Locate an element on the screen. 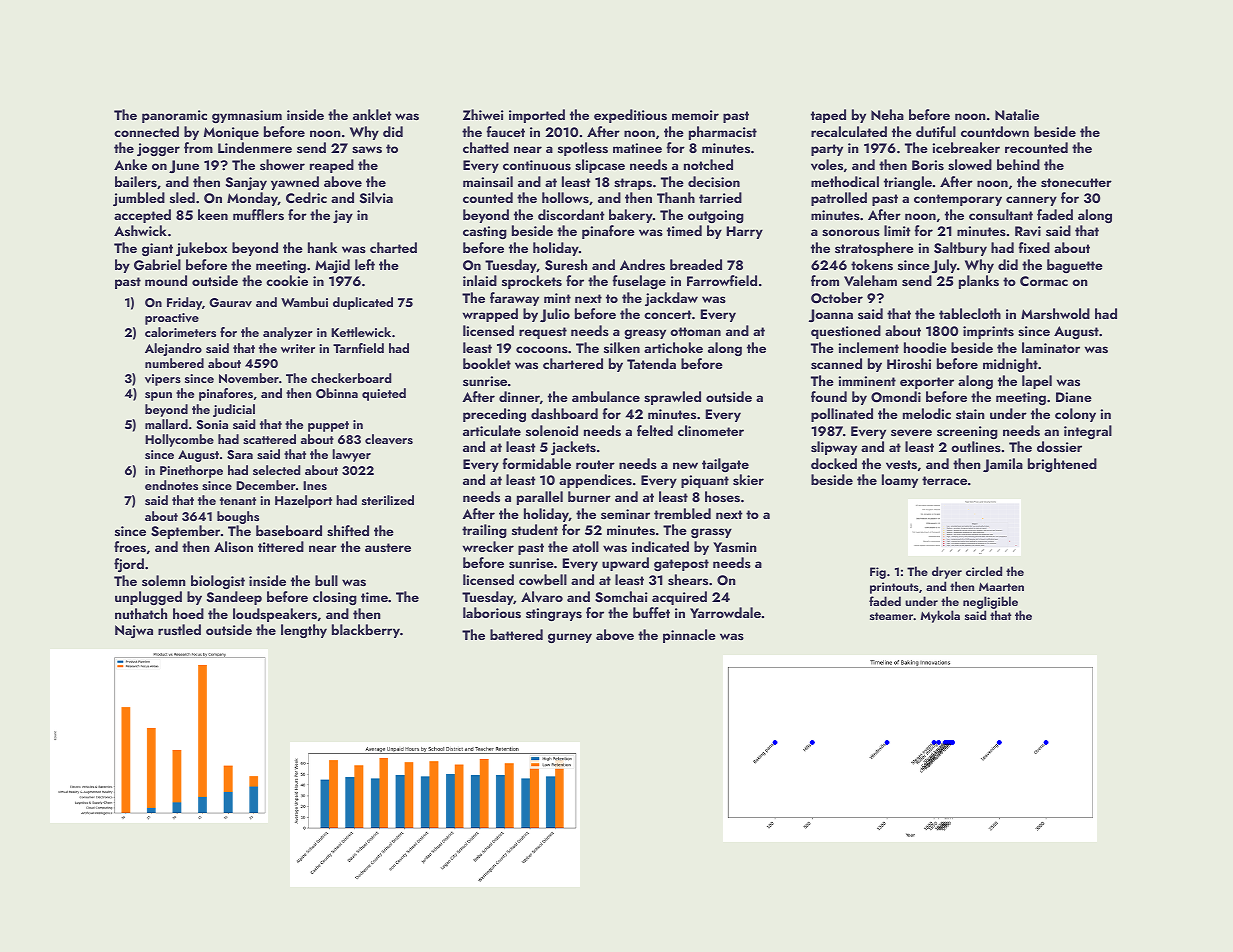 The width and height of the screenshot is (1233, 952). mainsail is located at coordinates (488, 181).
